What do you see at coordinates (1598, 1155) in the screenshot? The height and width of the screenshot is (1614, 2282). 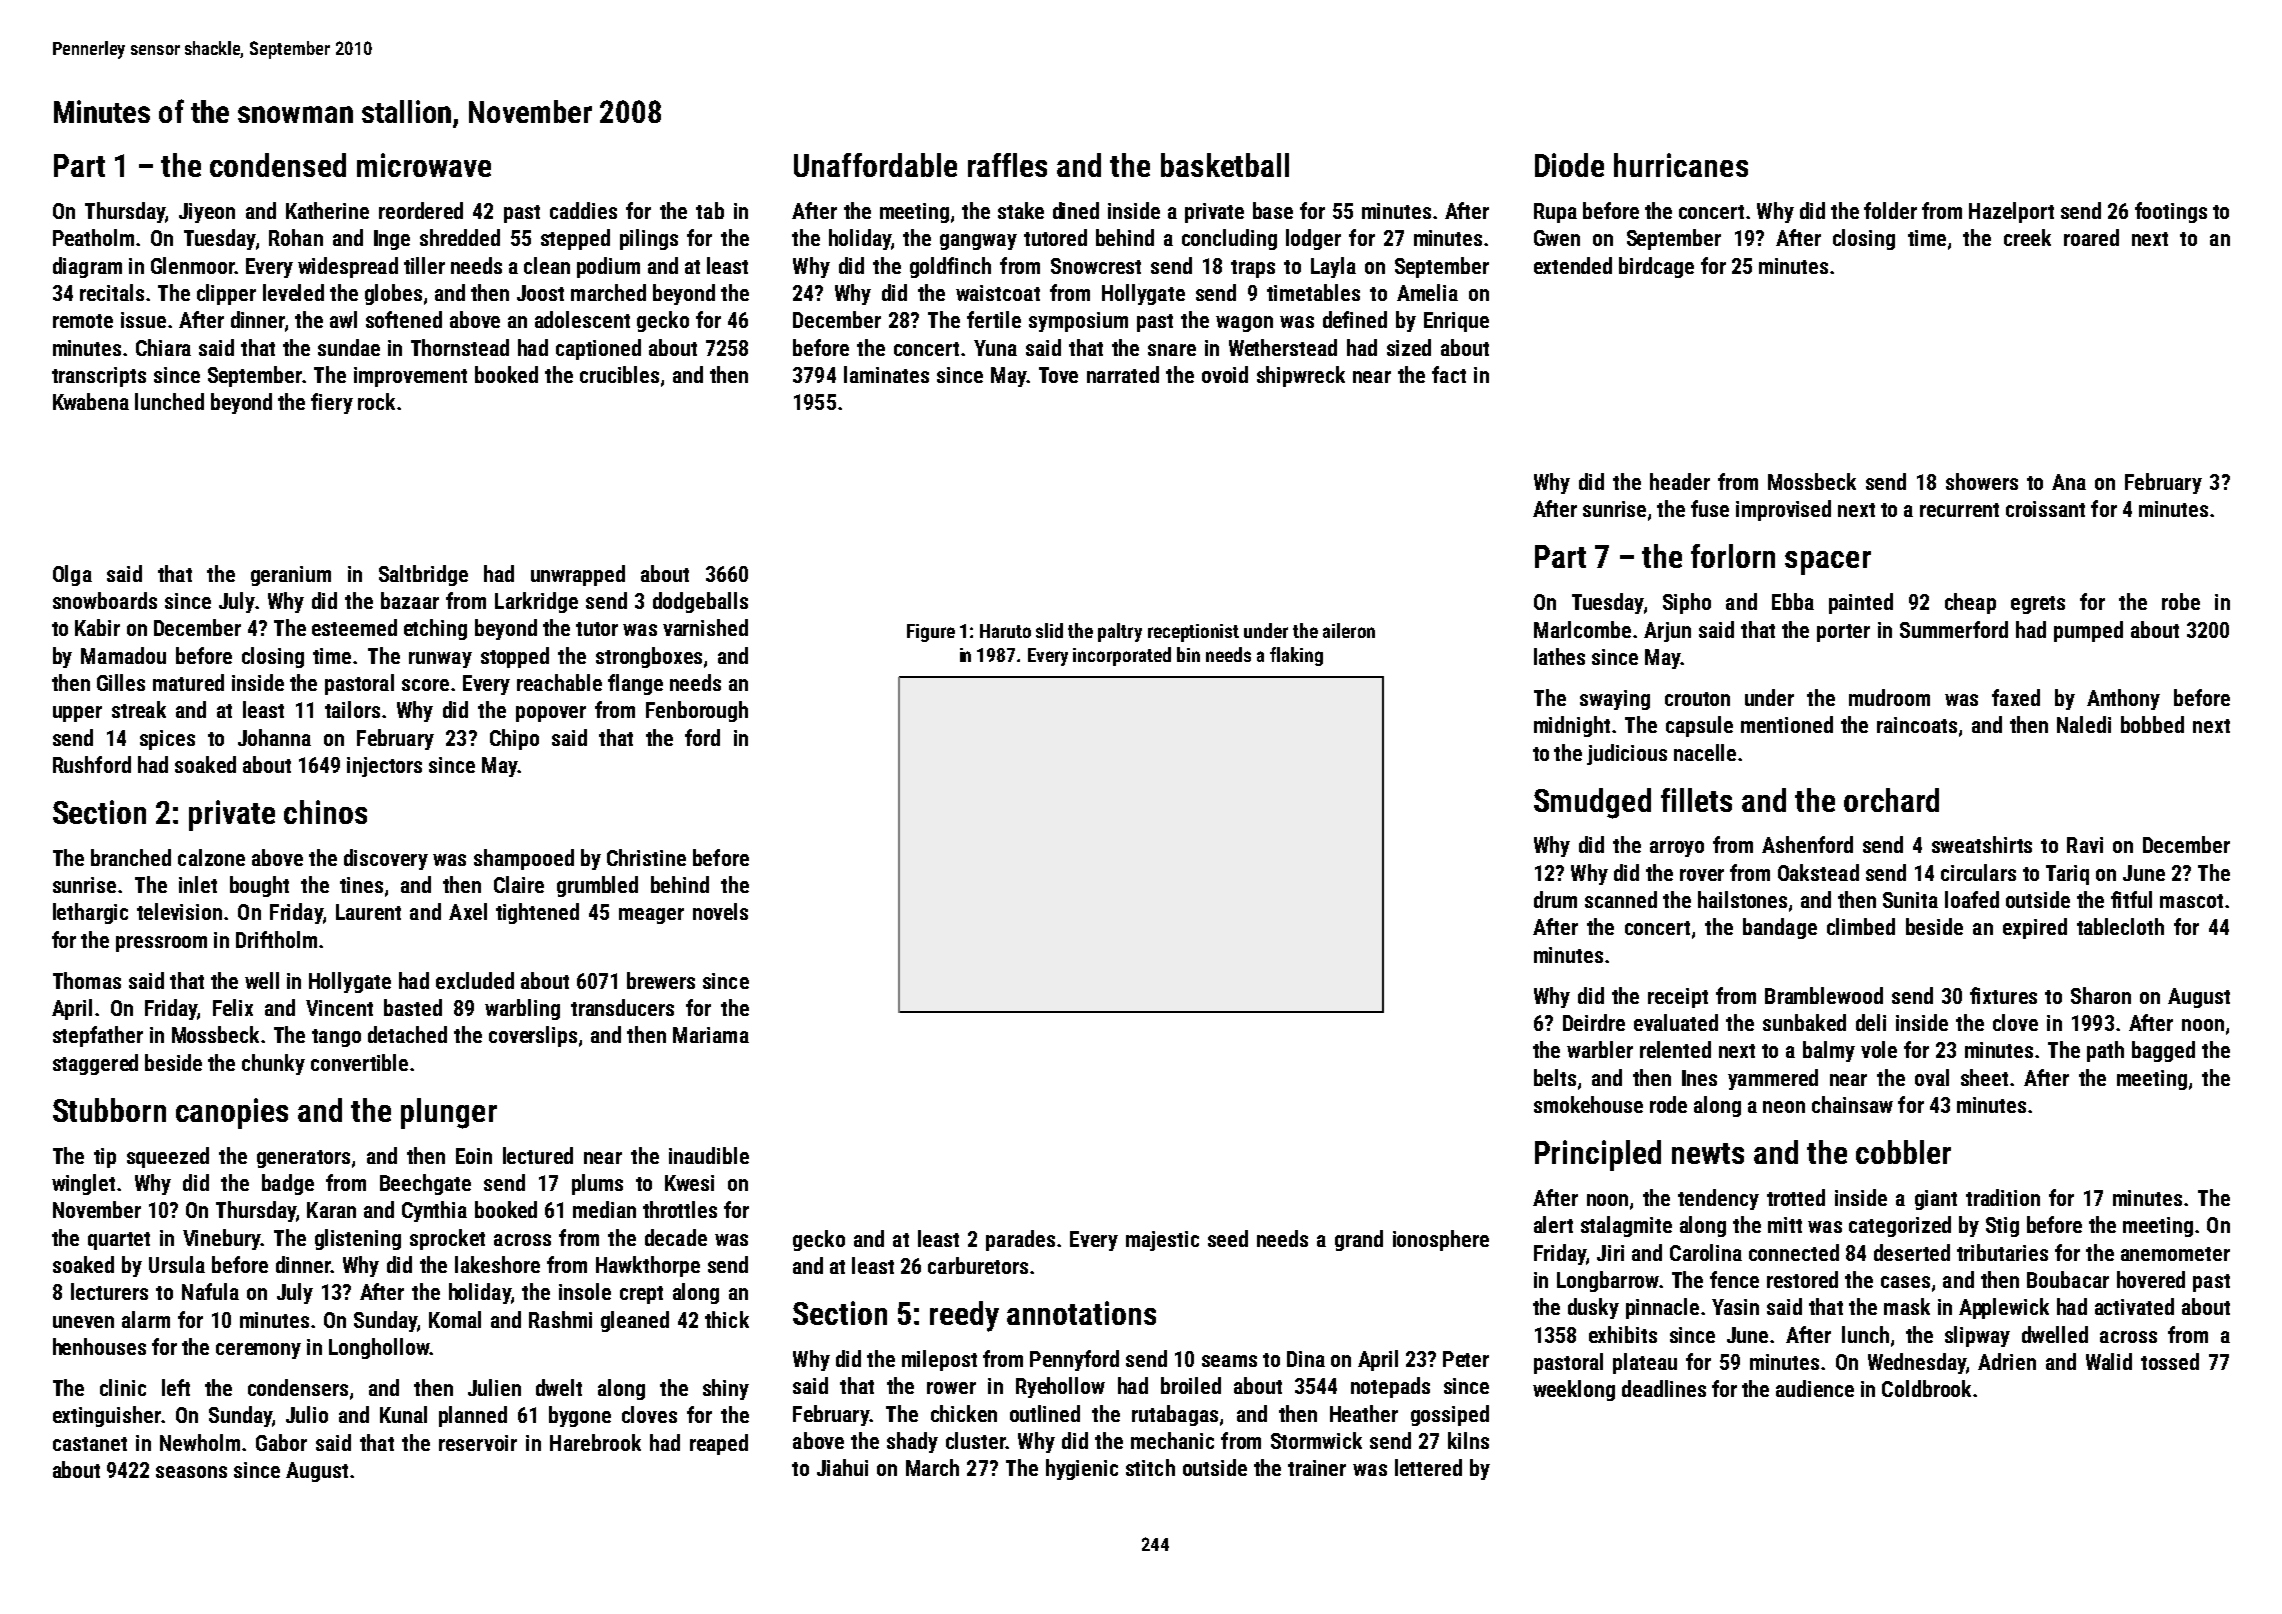 I see `Principled` at bounding box center [1598, 1155].
